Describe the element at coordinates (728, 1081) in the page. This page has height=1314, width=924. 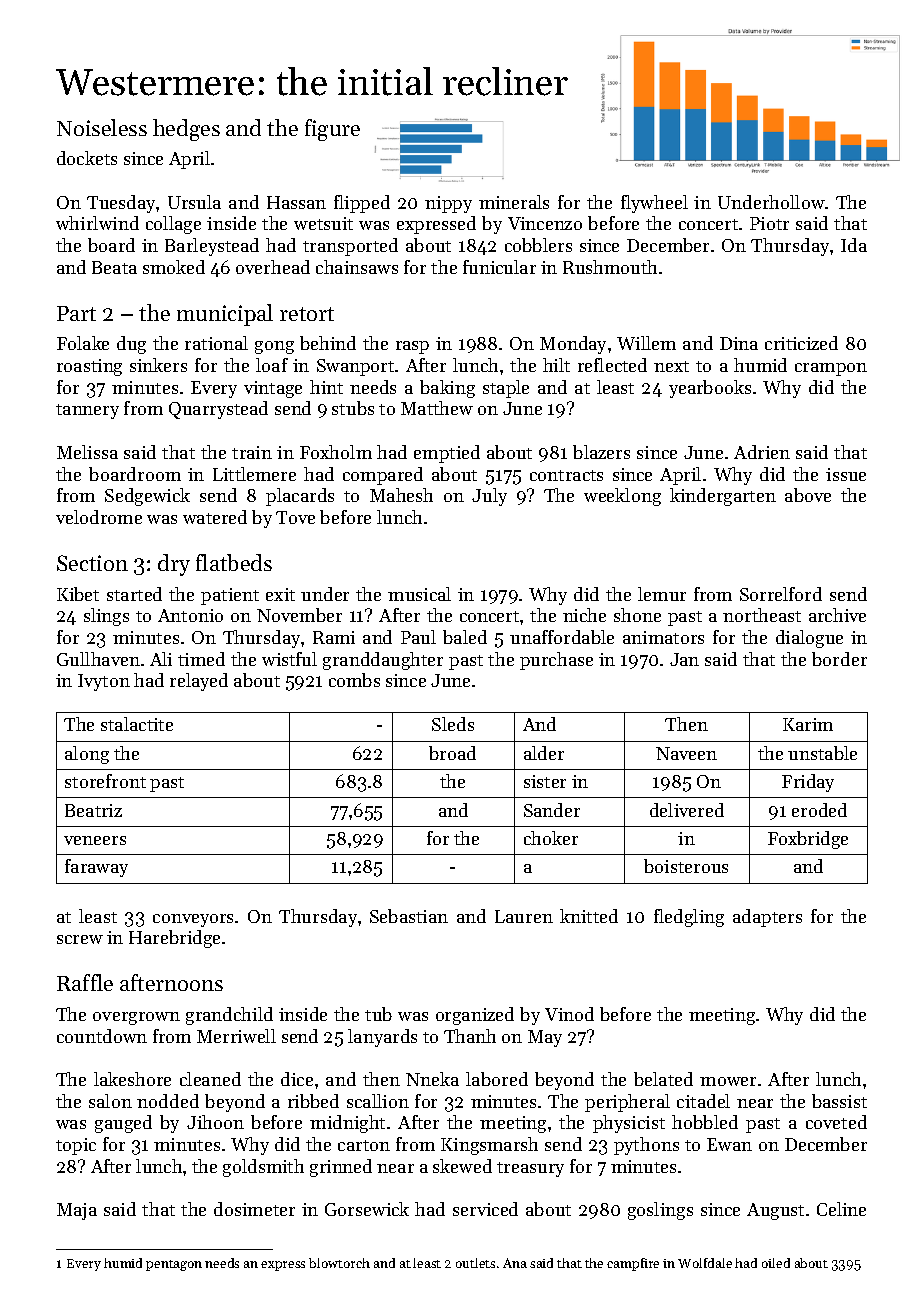
I see `mower` at that location.
